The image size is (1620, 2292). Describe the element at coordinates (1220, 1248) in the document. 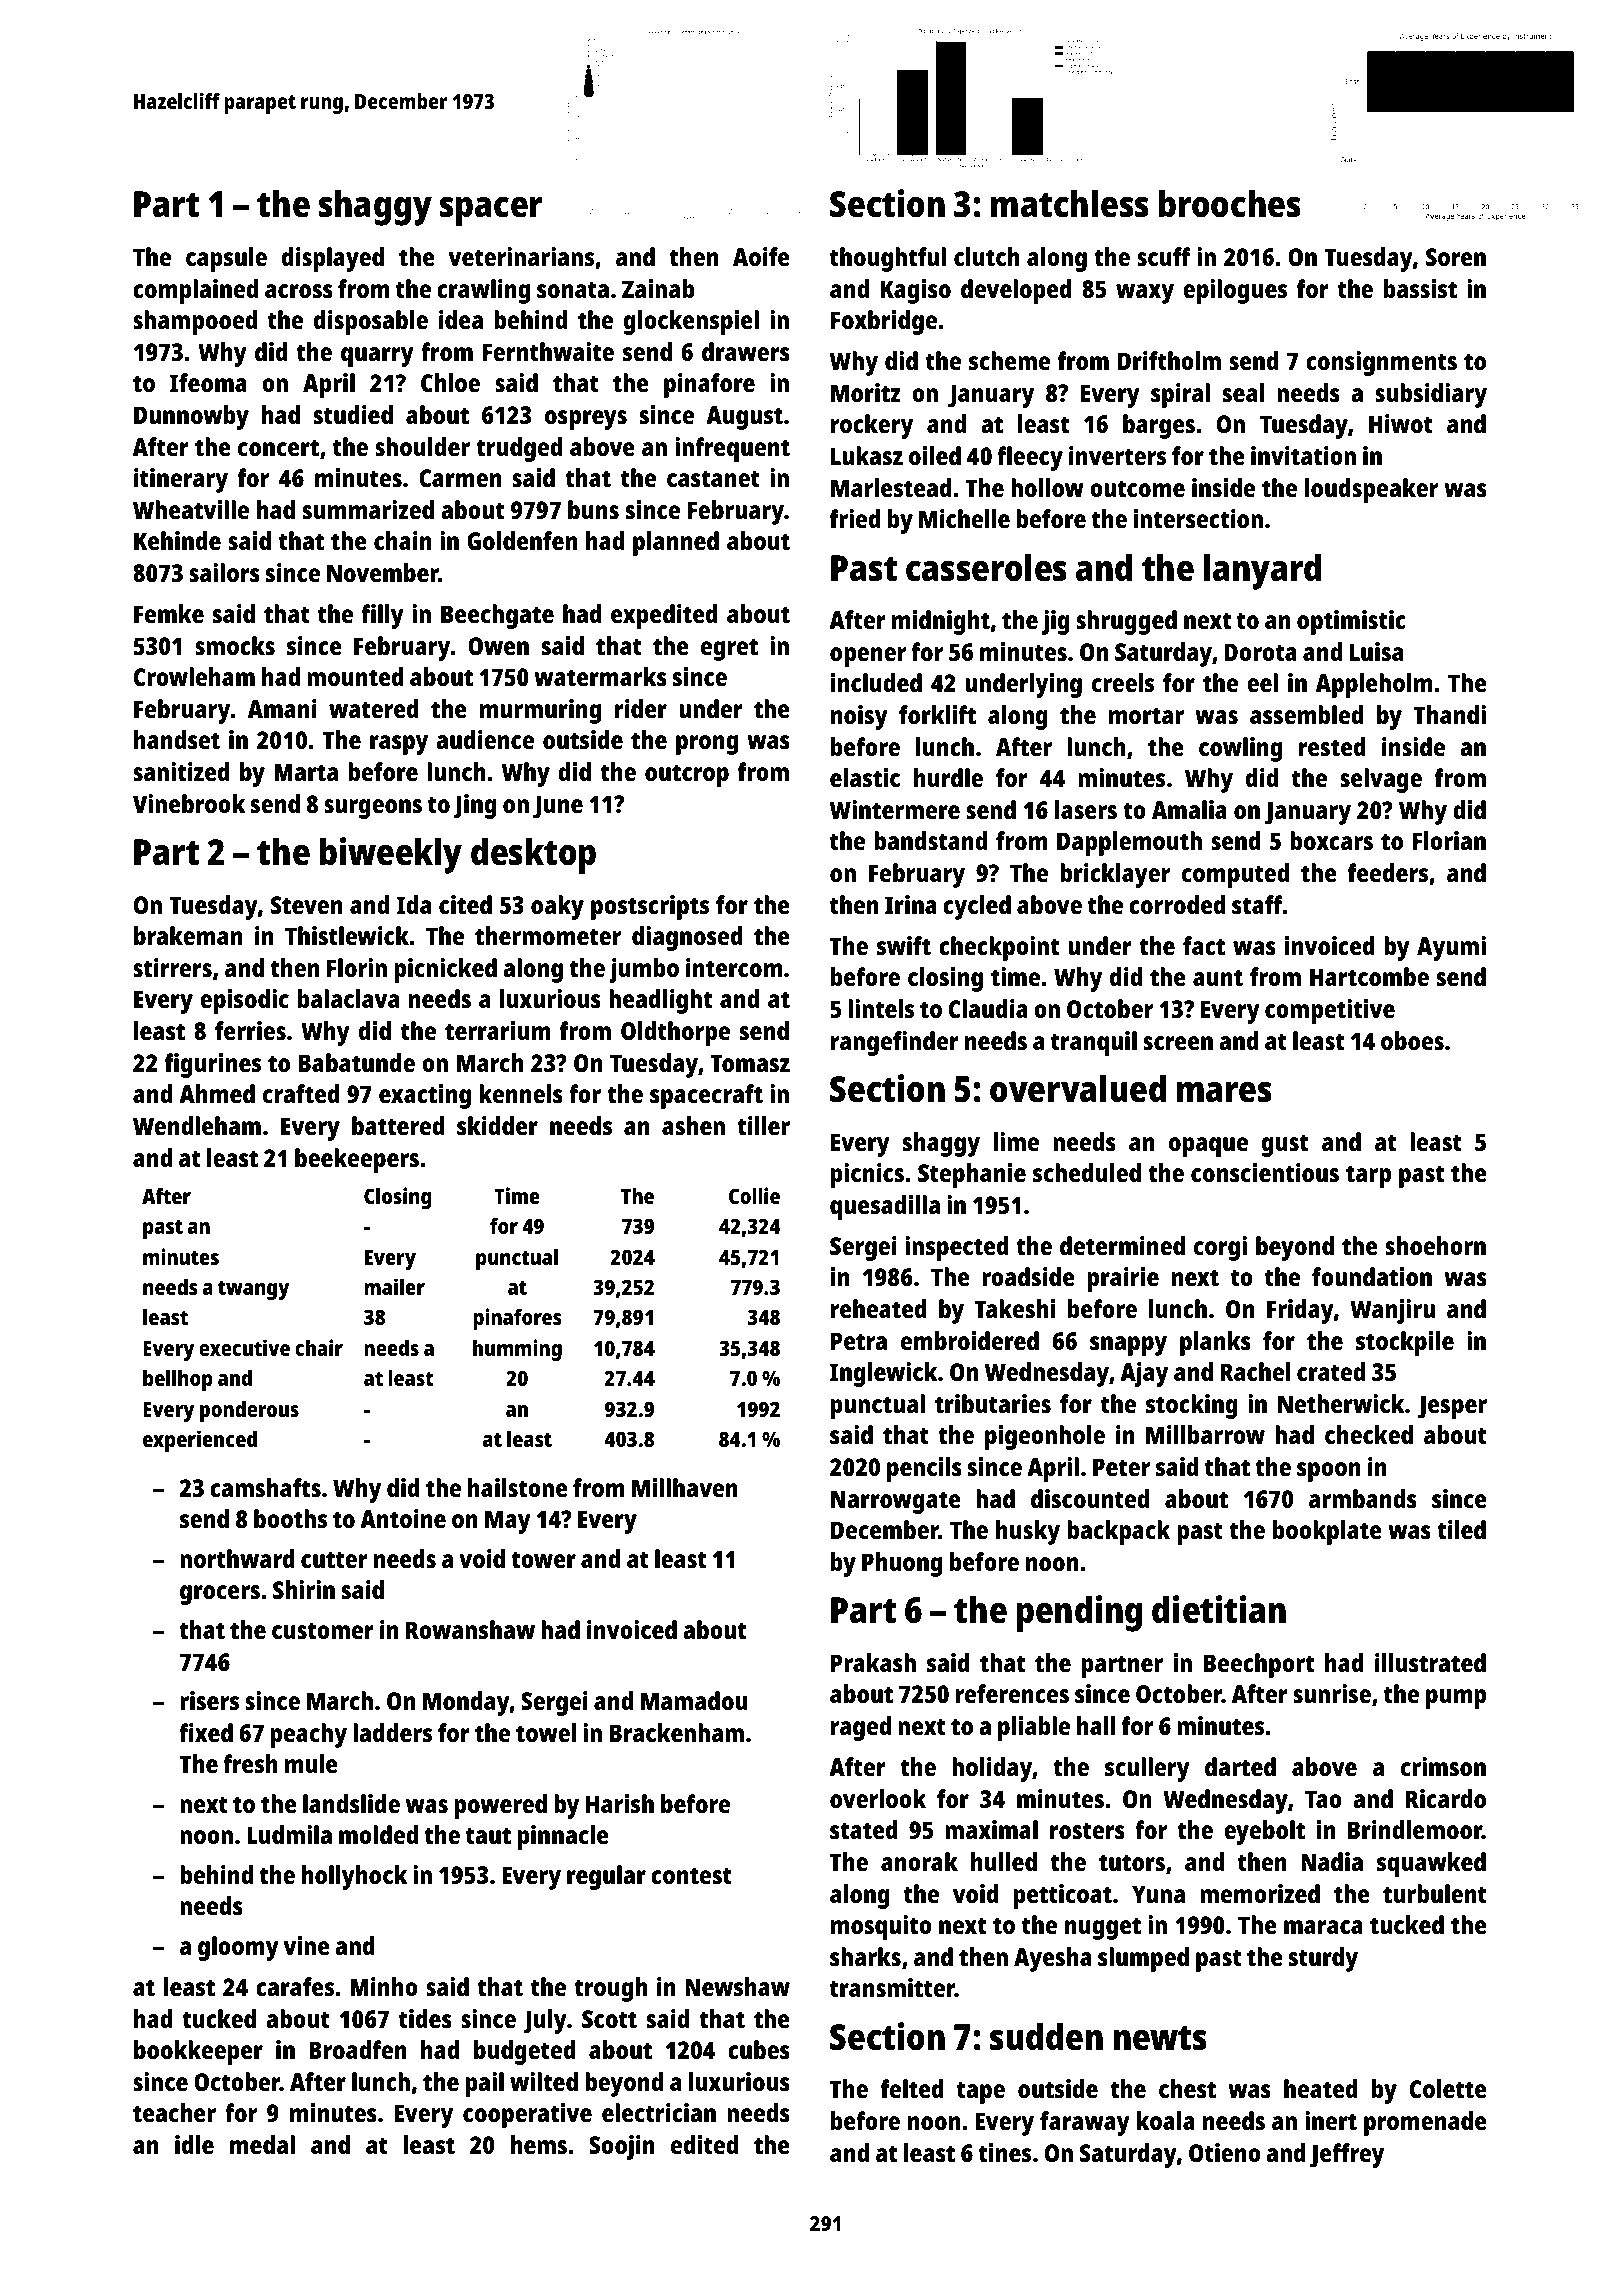

I see `corgi` at that location.
